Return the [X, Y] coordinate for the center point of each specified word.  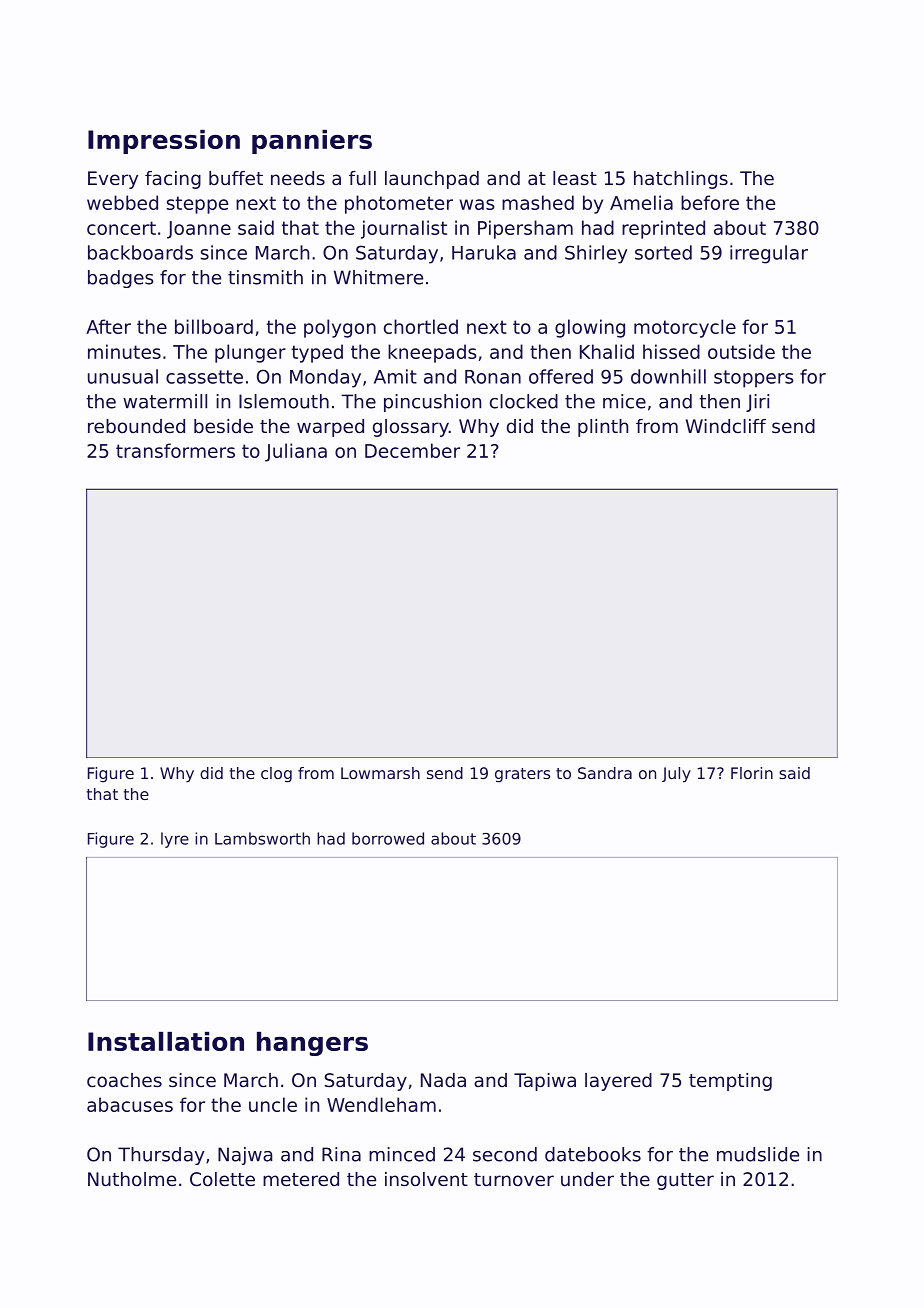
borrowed [388, 838]
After [108, 326]
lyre [175, 840]
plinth [603, 428]
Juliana [296, 452]
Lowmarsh [380, 773]
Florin [752, 773]
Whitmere [378, 277]
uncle [273, 1104]
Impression [164, 142]
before [710, 202]
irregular [769, 254]
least [575, 178]
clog [276, 775]
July [676, 775]
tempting [730, 1082]
